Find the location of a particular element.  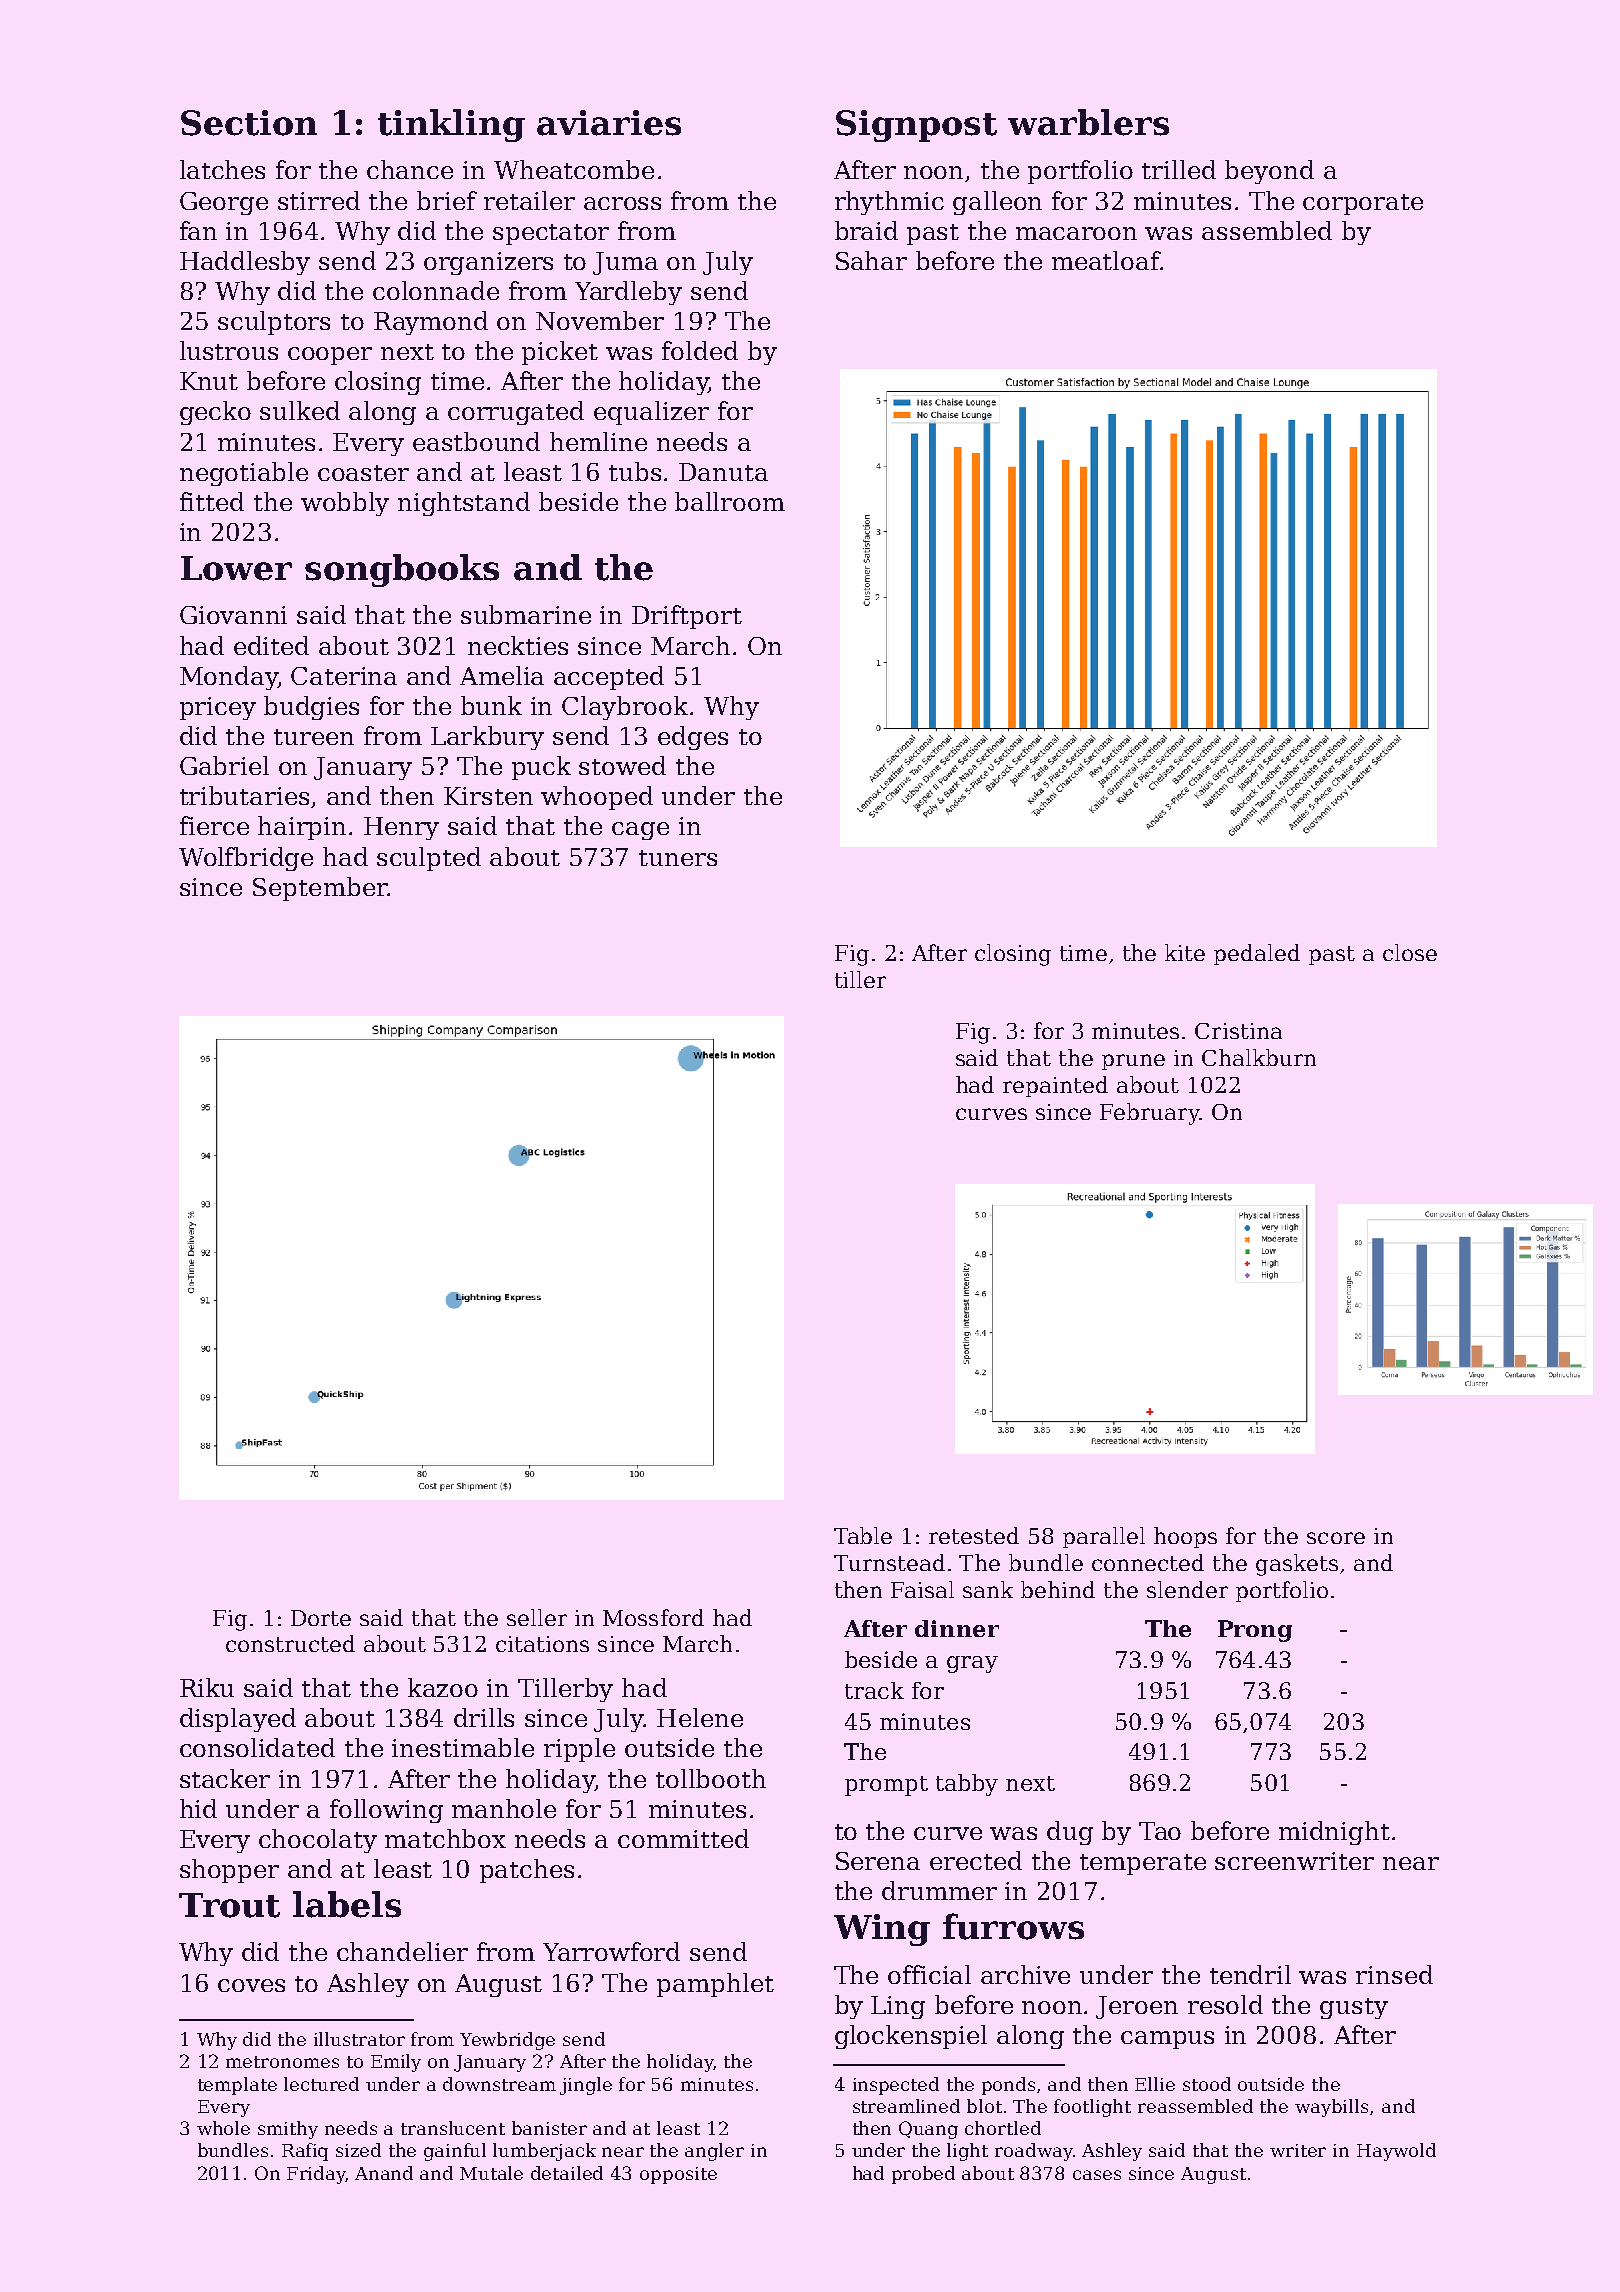

hoops is located at coordinates (1185, 1537).
